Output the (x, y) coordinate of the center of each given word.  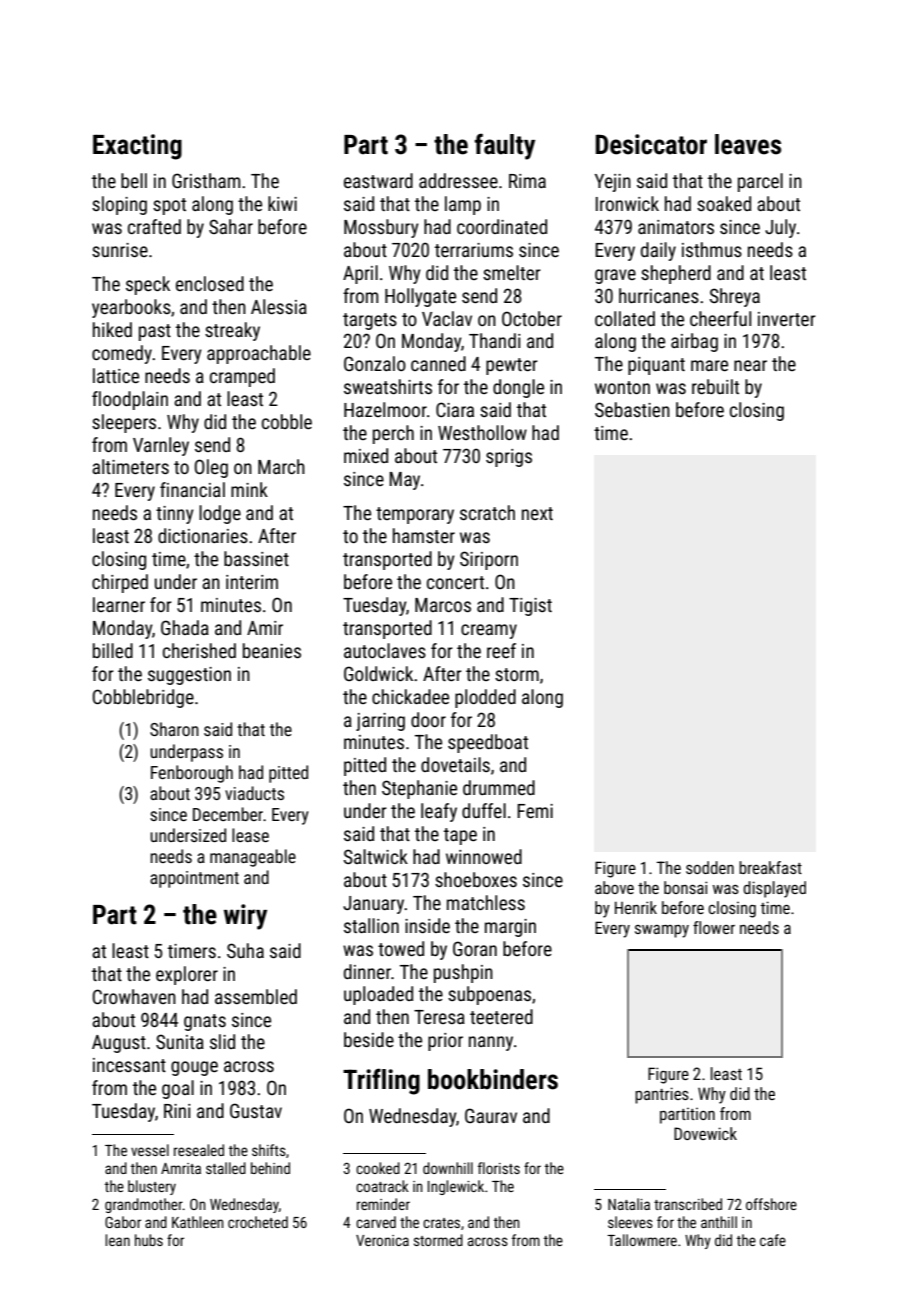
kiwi (282, 203)
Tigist (530, 607)
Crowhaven (134, 996)
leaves (748, 144)
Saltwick (376, 856)
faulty (504, 146)
